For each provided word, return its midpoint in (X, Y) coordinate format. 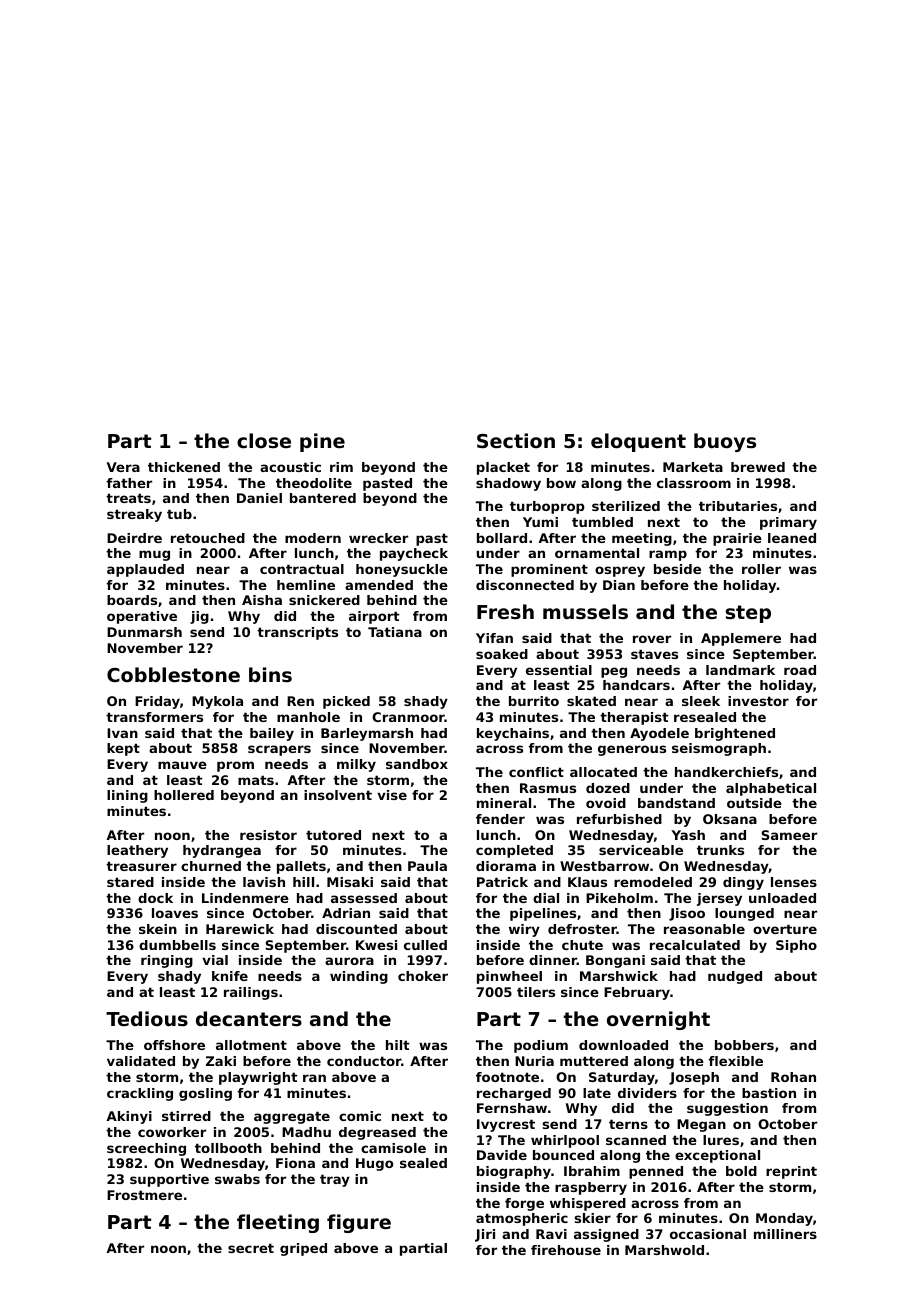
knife (230, 976)
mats (256, 780)
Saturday (622, 1078)
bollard (502, 538)
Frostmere (144, 1195)
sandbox (417, 764)
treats (128, 498)
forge (524, 1204)
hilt (398, 1045)
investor (758, 701)
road (800, 670)
